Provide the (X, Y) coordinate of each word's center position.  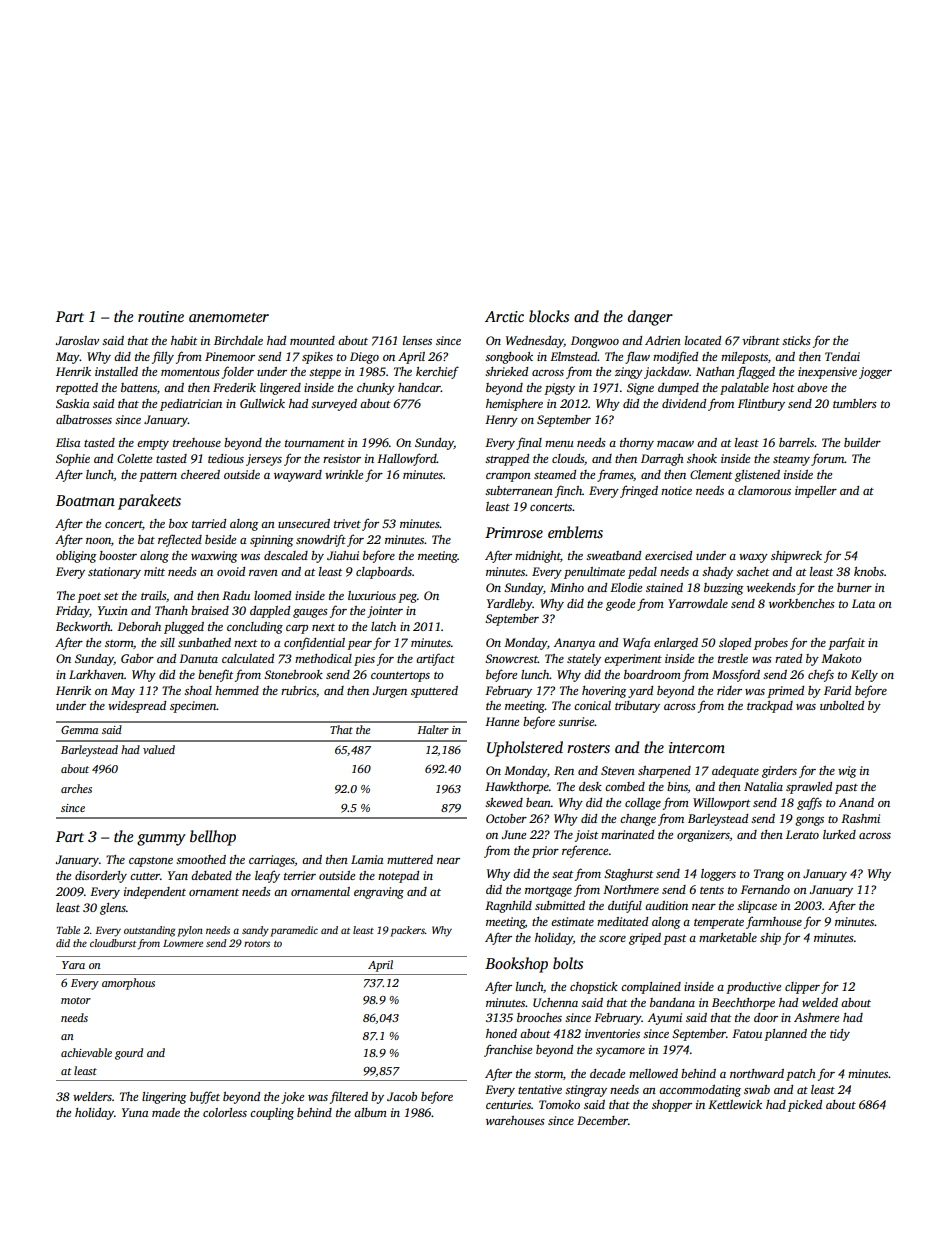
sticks (796, 340)
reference (585, 851)
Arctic (504, 316)
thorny (637, 444)
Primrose (514, 532)
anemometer (229, 317)
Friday (72, 612)
